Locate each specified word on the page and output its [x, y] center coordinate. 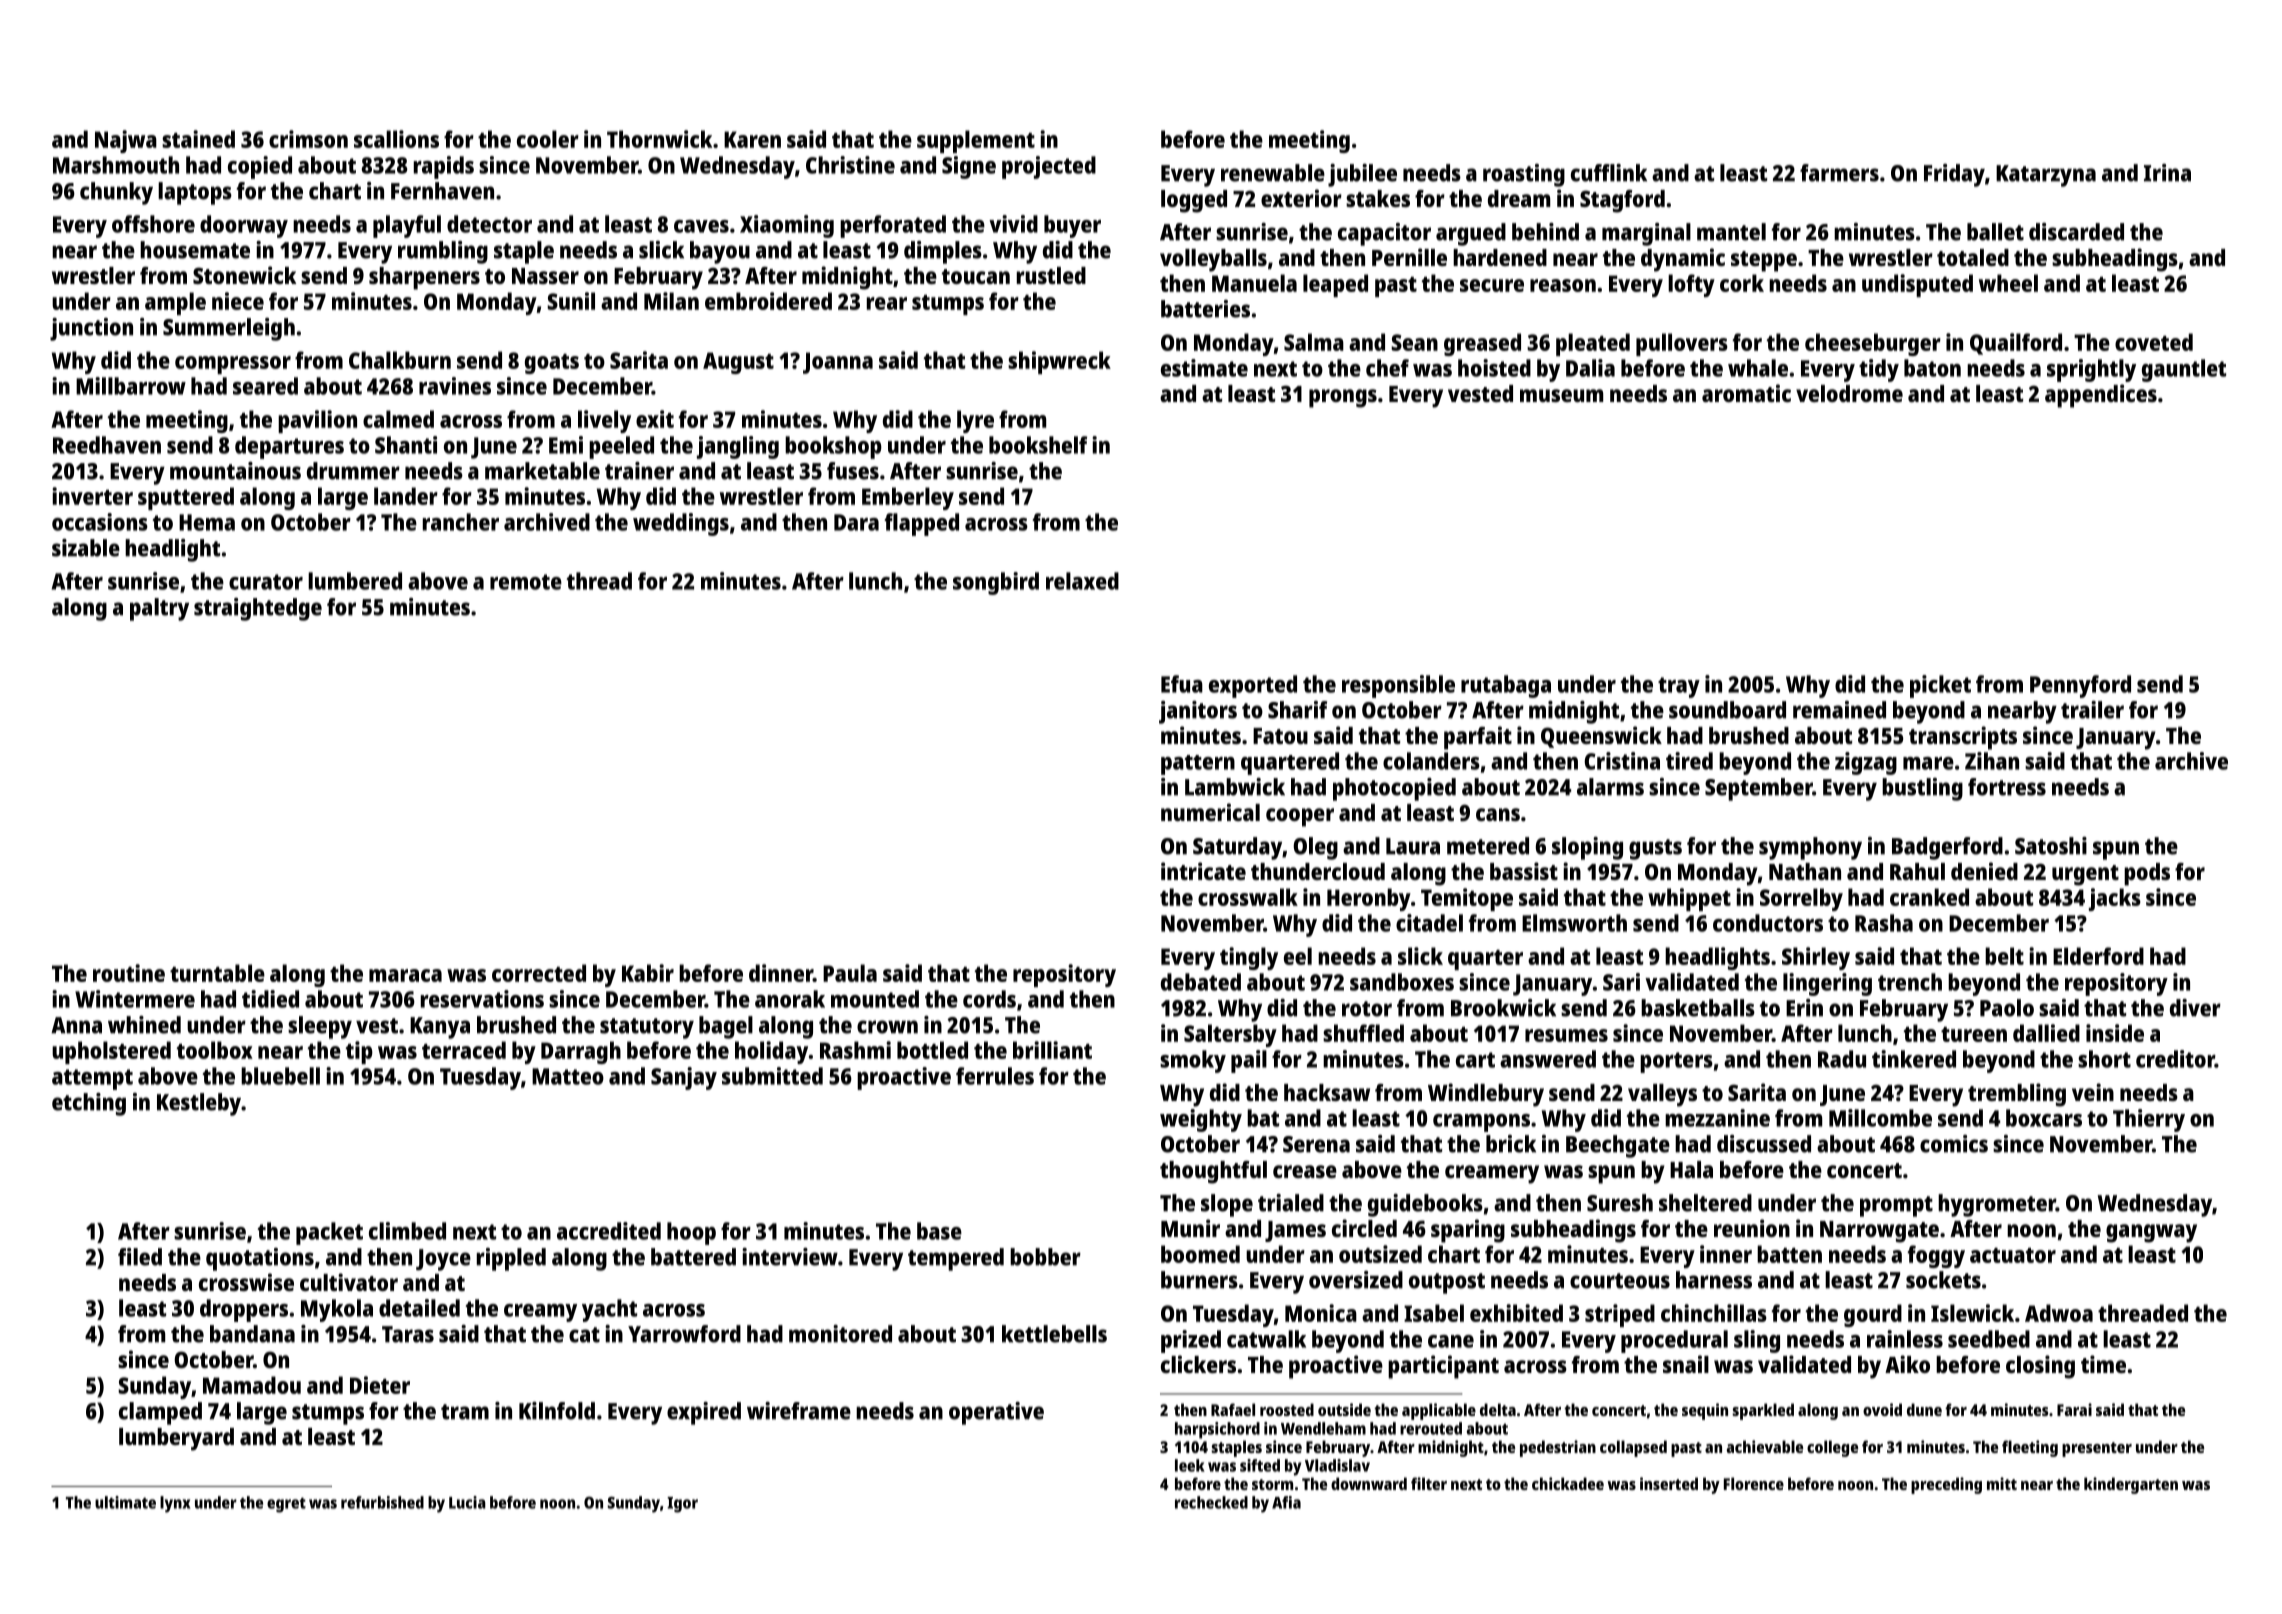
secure [1492, 285]
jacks [2115, 899]
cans [1498, 814]
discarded [2076, 232]
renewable [1273, 173]
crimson [308, 139]
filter [1429, 1483]
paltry [159, 609]
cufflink [1609, 173]
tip [359, 1052]
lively [604, 421]
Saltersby [1230, 1035]
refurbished [382, 1502]
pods [2147, 874]
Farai [2074, 1409]
